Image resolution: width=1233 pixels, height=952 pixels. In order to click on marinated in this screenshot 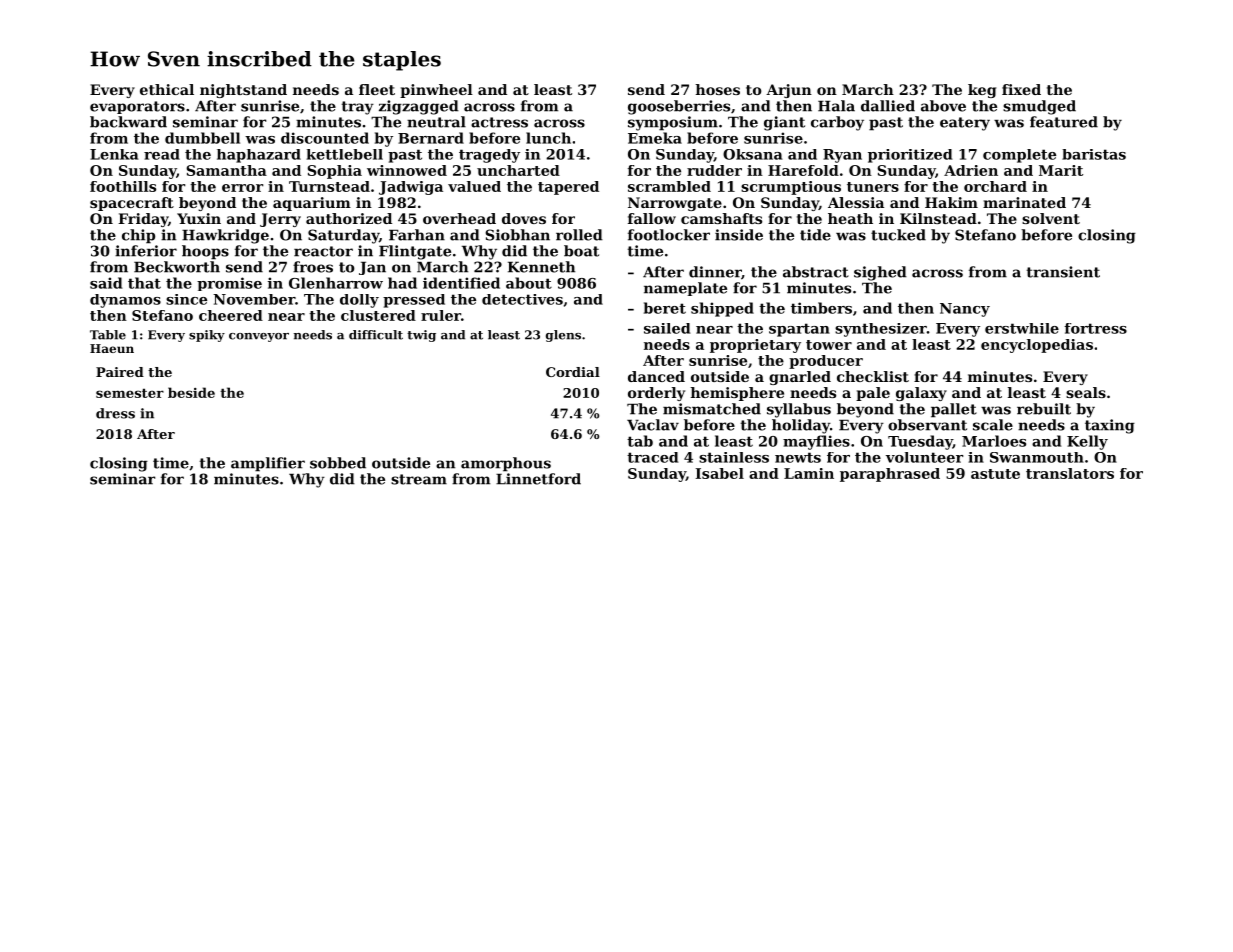, I will do `click(1024, 202)`.
